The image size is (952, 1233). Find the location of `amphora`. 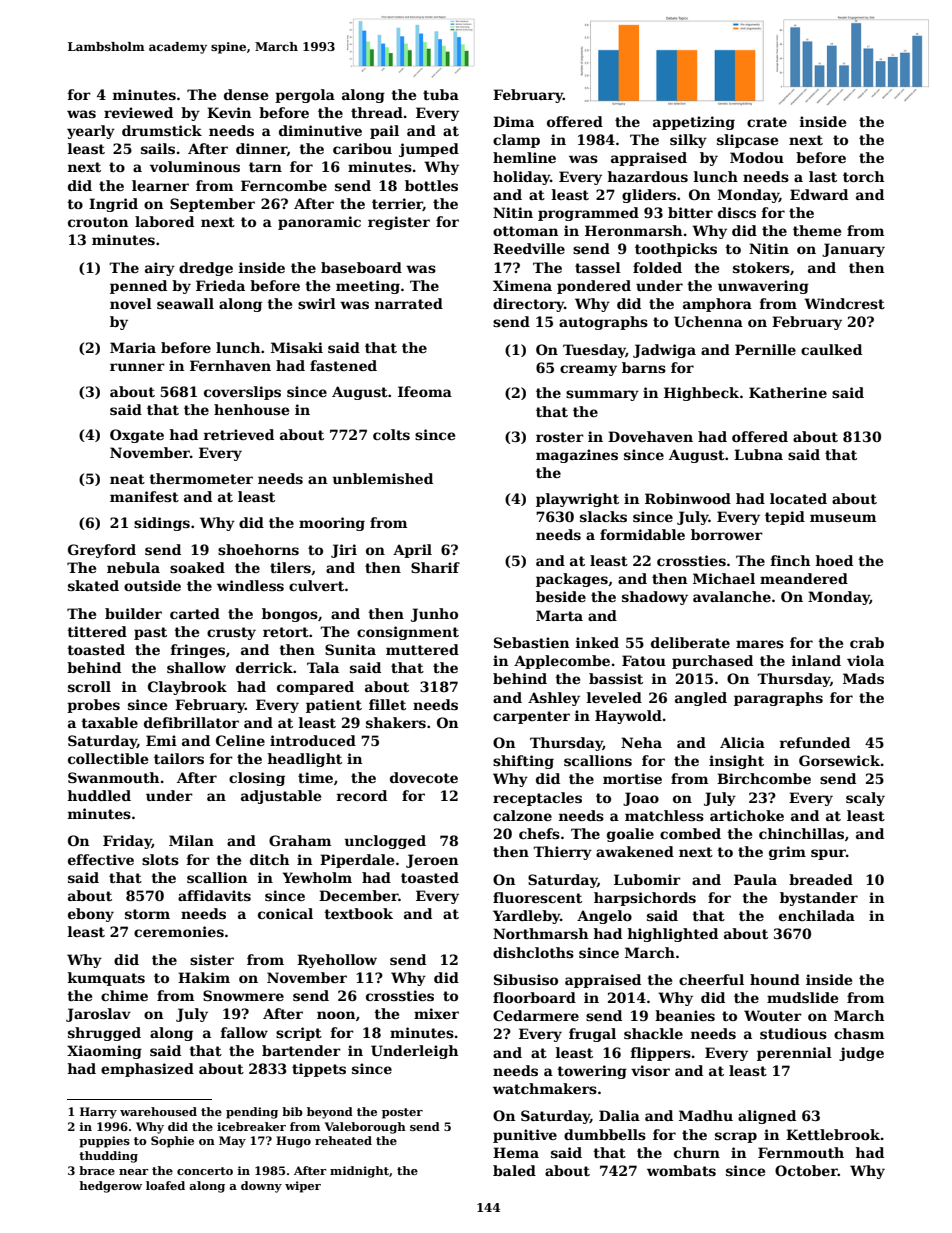

amphora is located at coordinates (717, 305).
